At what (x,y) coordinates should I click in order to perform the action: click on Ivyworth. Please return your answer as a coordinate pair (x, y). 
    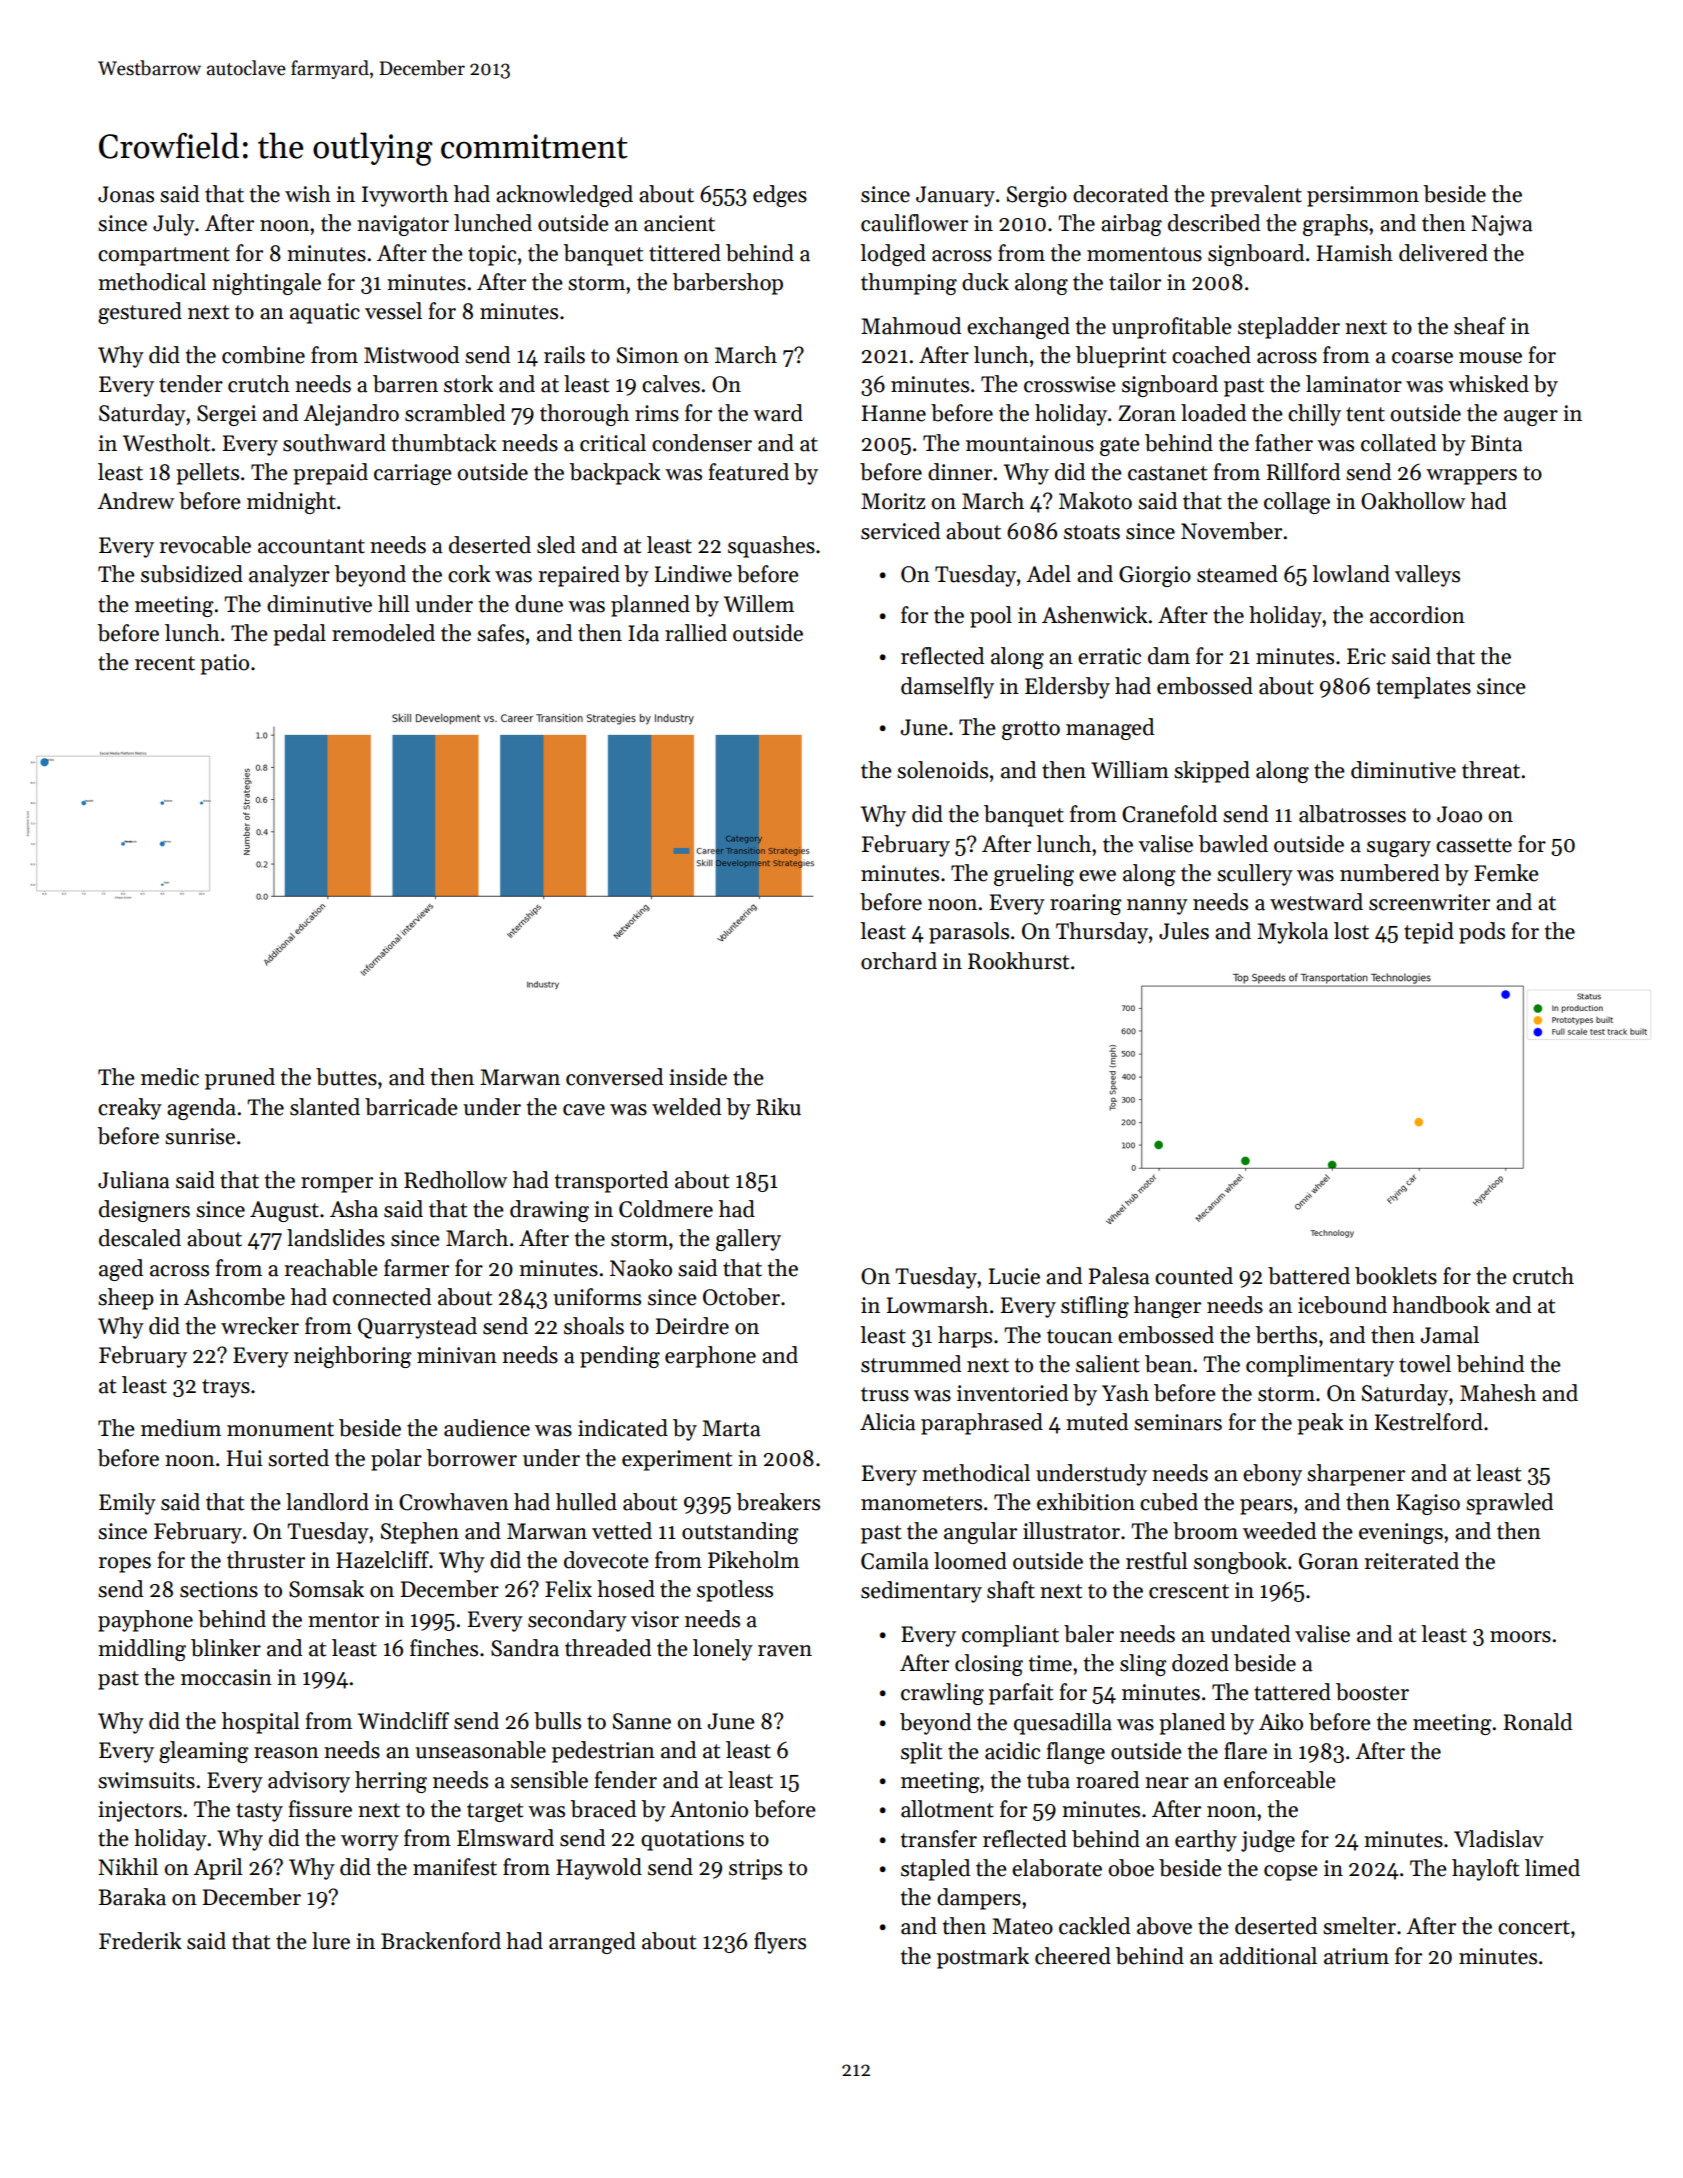
    Looking at the image, I should click on (405, 196).
